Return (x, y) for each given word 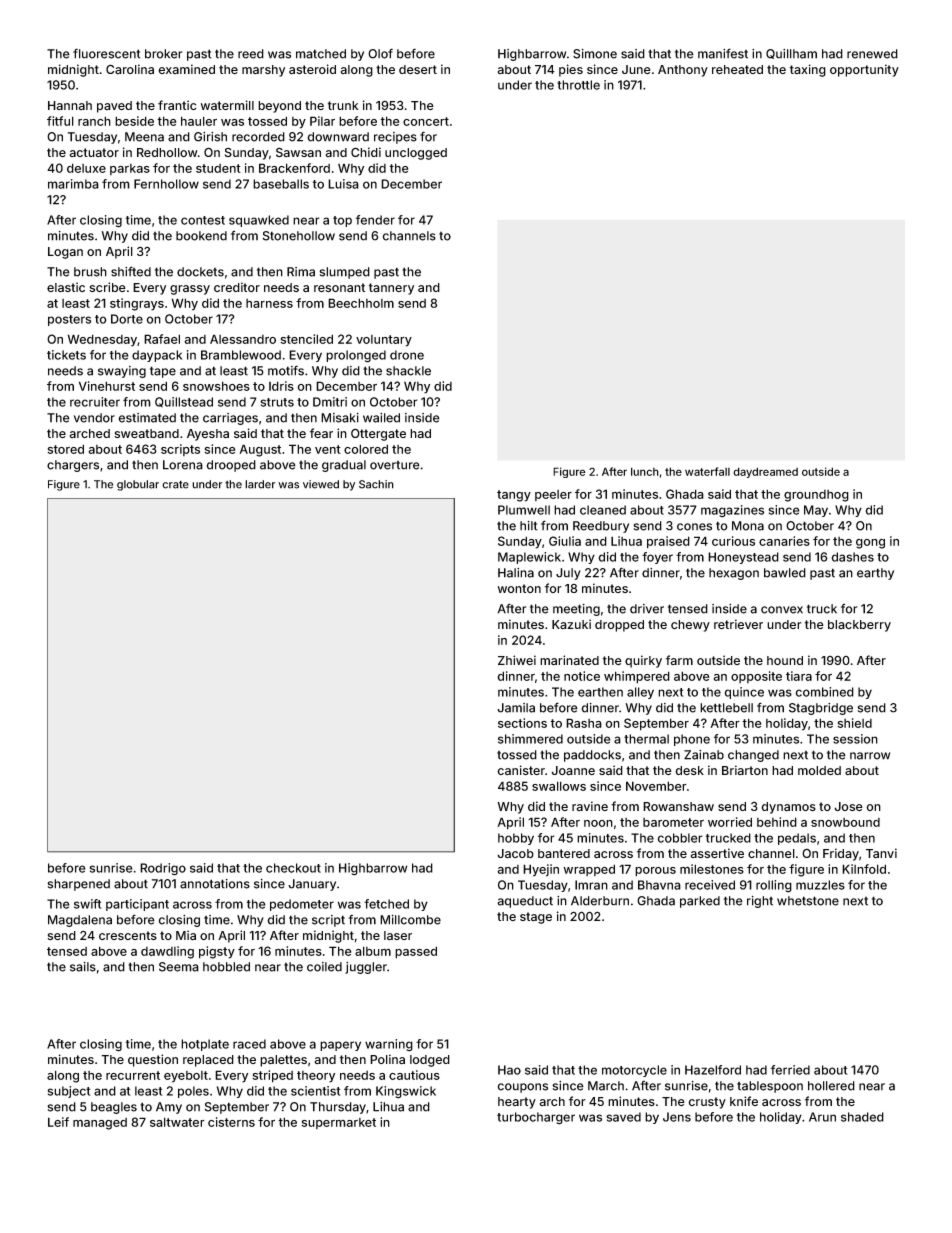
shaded (862, 1117)
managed (100, 1124)
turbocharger (536, 1118)
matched (321, 54)
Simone (595, 54)
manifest (723, 53)
